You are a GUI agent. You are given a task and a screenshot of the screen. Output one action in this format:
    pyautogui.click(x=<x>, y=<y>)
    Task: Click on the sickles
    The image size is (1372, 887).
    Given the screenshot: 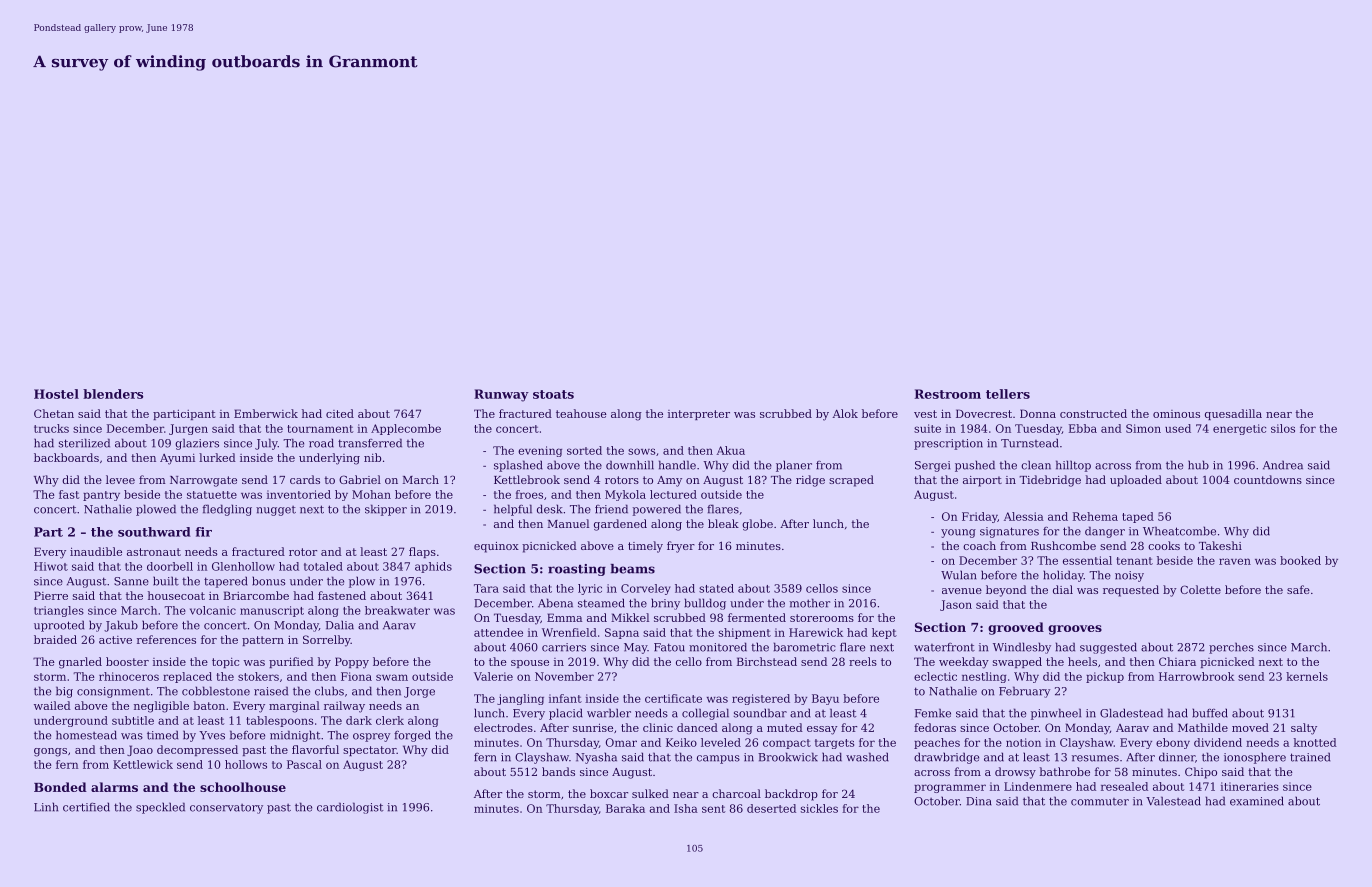 What is the action you would take?
    pyautogui.click(x=819, y=808)
